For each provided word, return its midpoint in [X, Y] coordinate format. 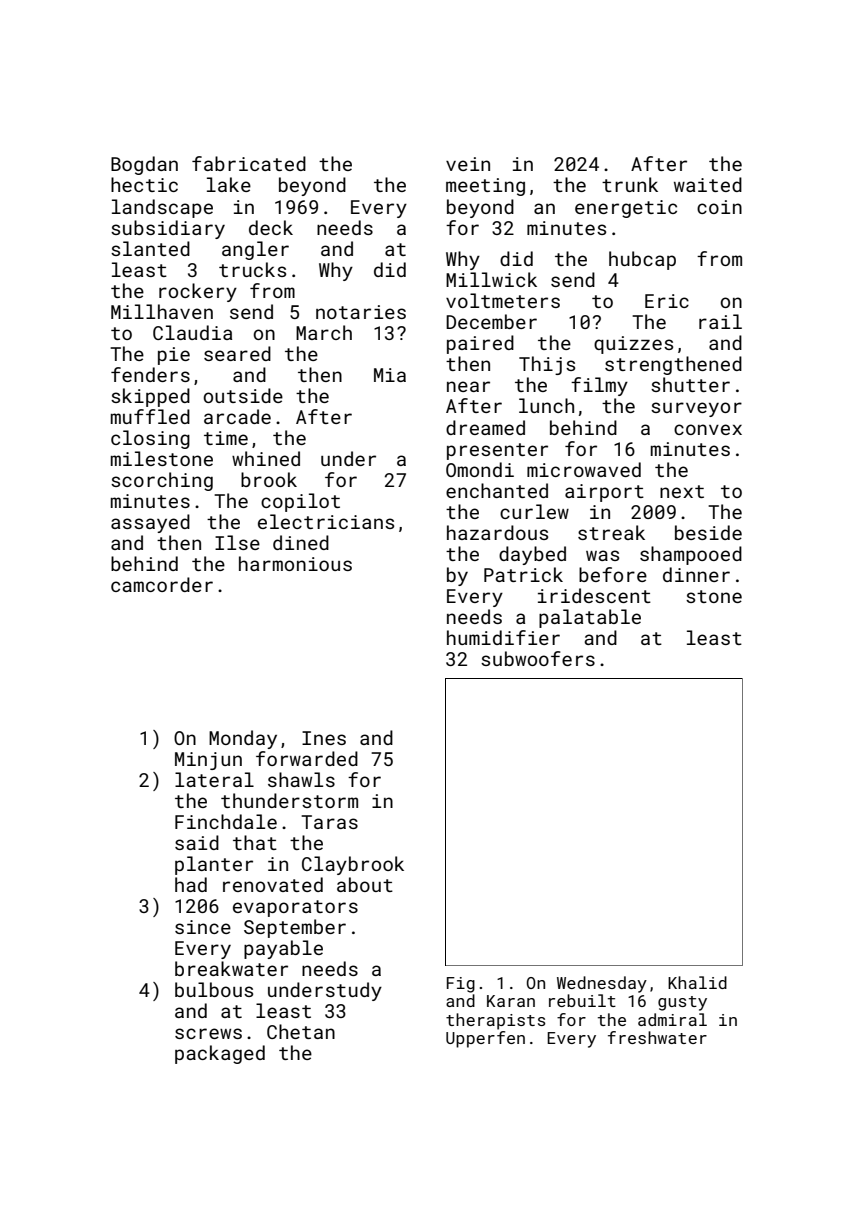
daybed [532, 555]
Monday [243, 739]
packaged [220, 1054]
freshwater [657, 1037]
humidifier [503, 637]
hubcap [642, 260]
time [226, 438]
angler [255, 250]
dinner [696, 574]
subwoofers [538, 658]
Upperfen [485, 1039]
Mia [390, 375]
